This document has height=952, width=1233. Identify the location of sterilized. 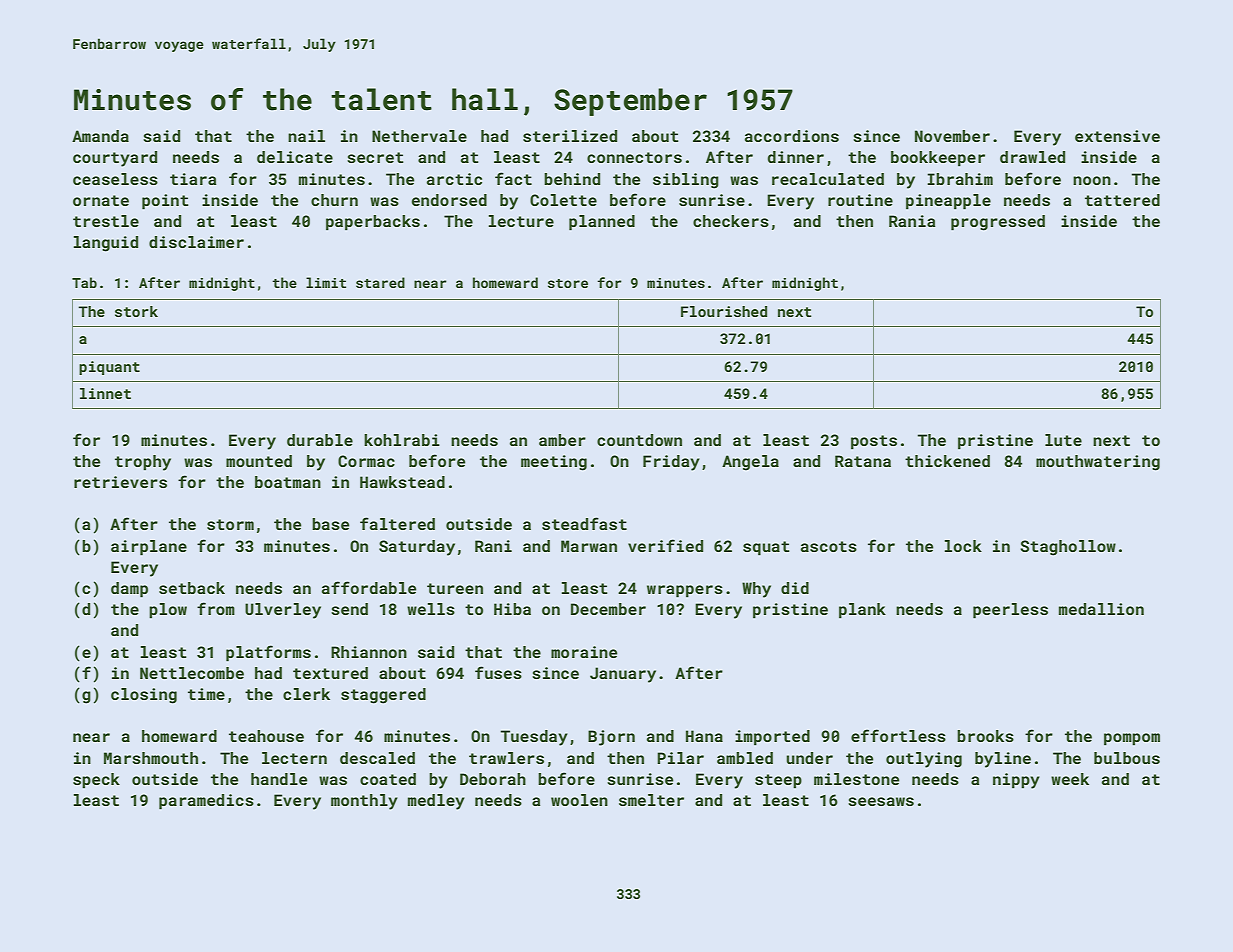
(570, 136).
